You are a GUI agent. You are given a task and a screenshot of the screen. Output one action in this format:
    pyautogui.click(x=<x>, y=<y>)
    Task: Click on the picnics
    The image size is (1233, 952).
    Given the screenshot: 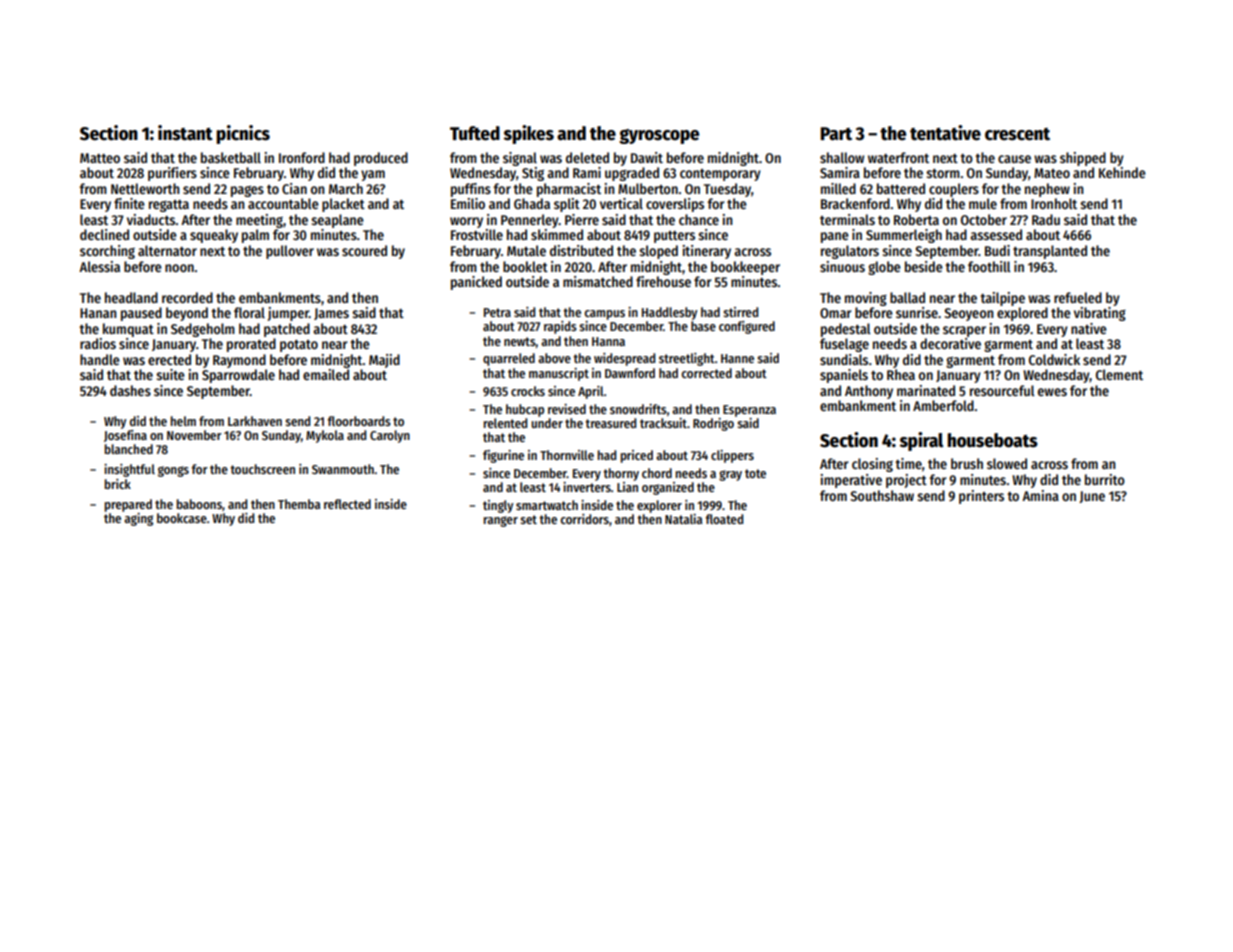 What is the action you would take?
    pyautogui.click(x=243, y=134)
